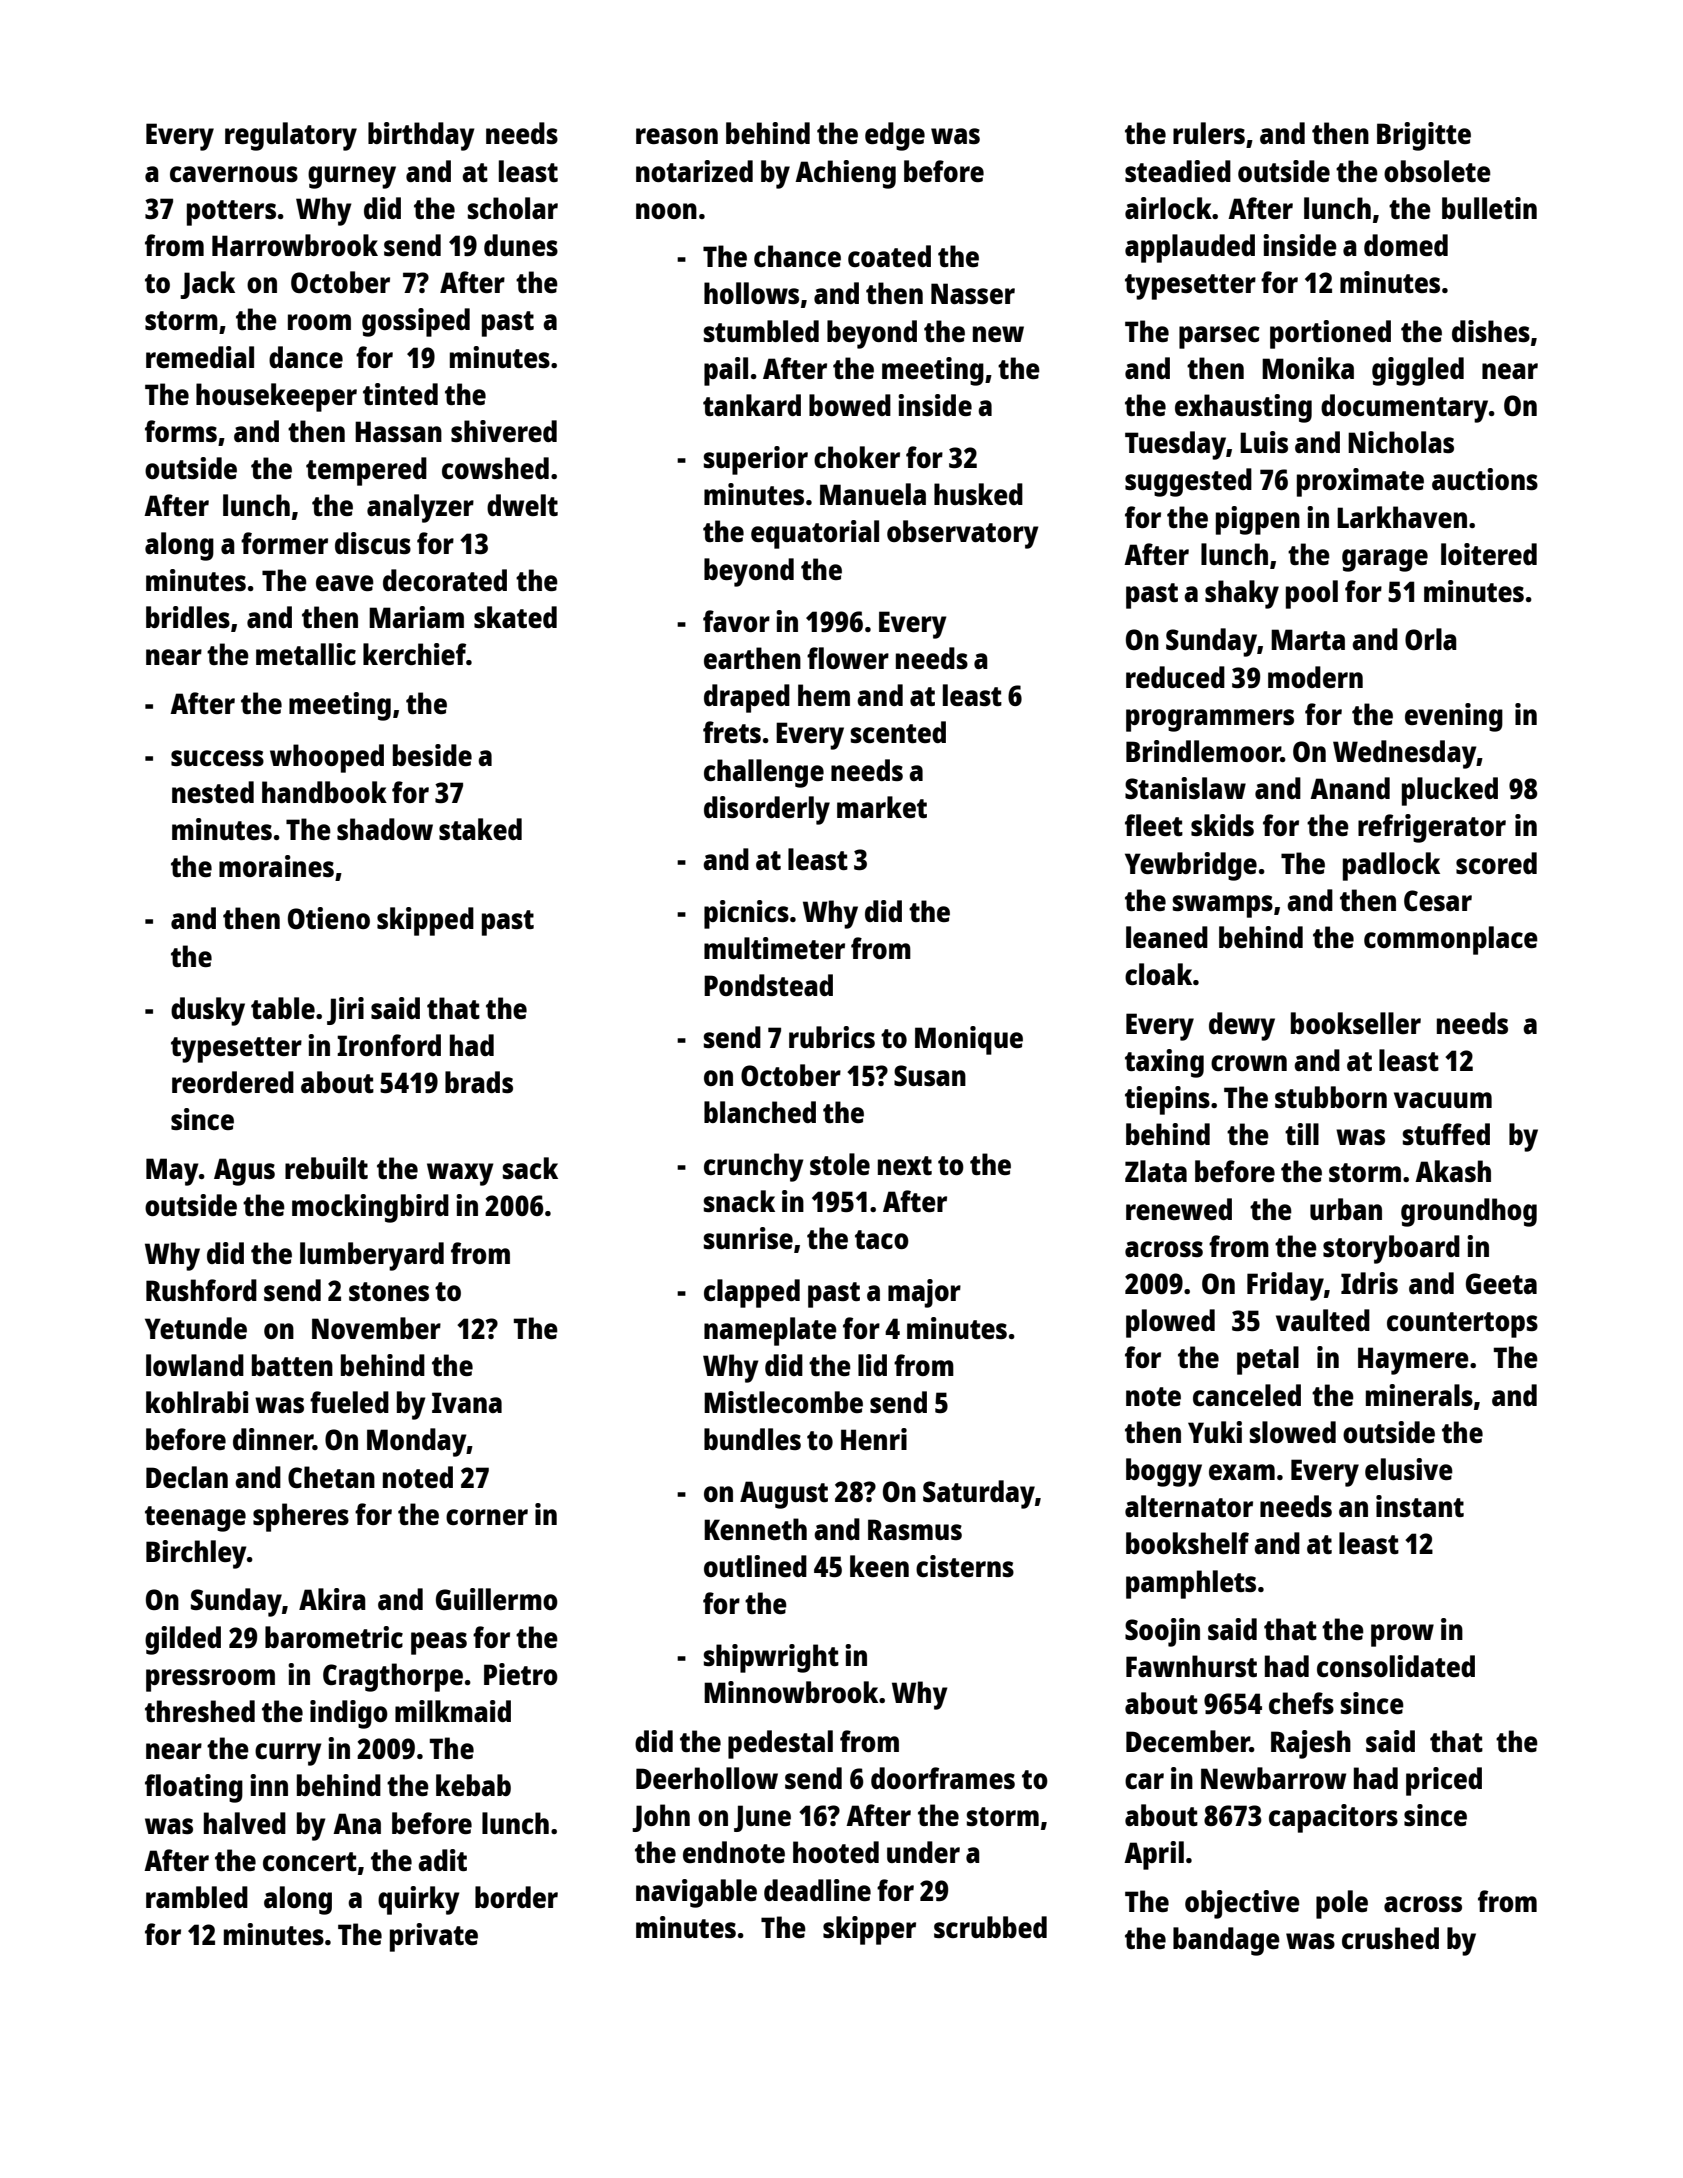 This screenshot has height=2178, width=1683. Describe the element at coordinates (873, 494) in the screenshot. I see `Manuela` at that location.
